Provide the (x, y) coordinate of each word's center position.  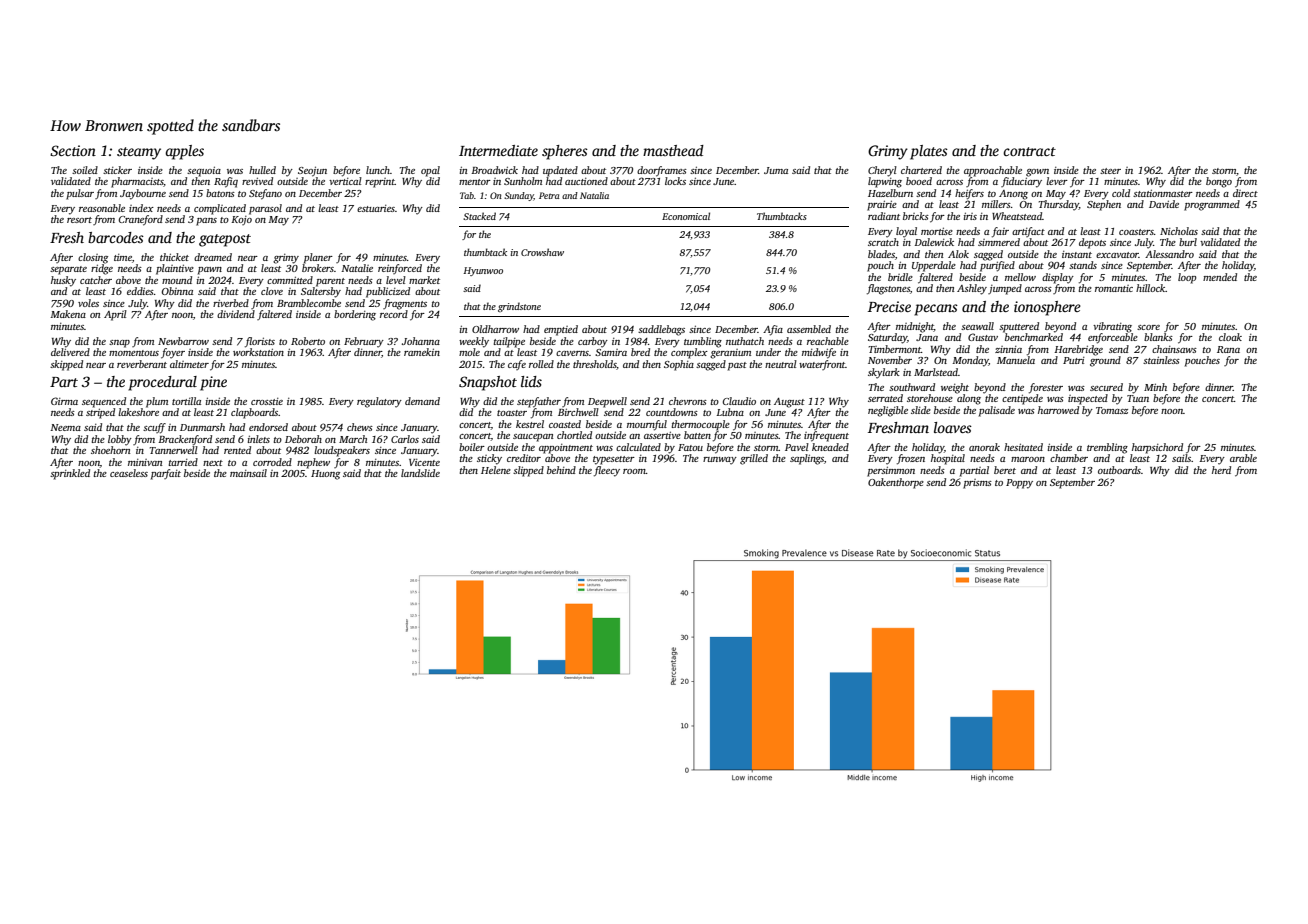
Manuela (1016, 360)
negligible (888, 411)
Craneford (141, 220)
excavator (1117, 255)
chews (360, 427)
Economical (686, 216)
